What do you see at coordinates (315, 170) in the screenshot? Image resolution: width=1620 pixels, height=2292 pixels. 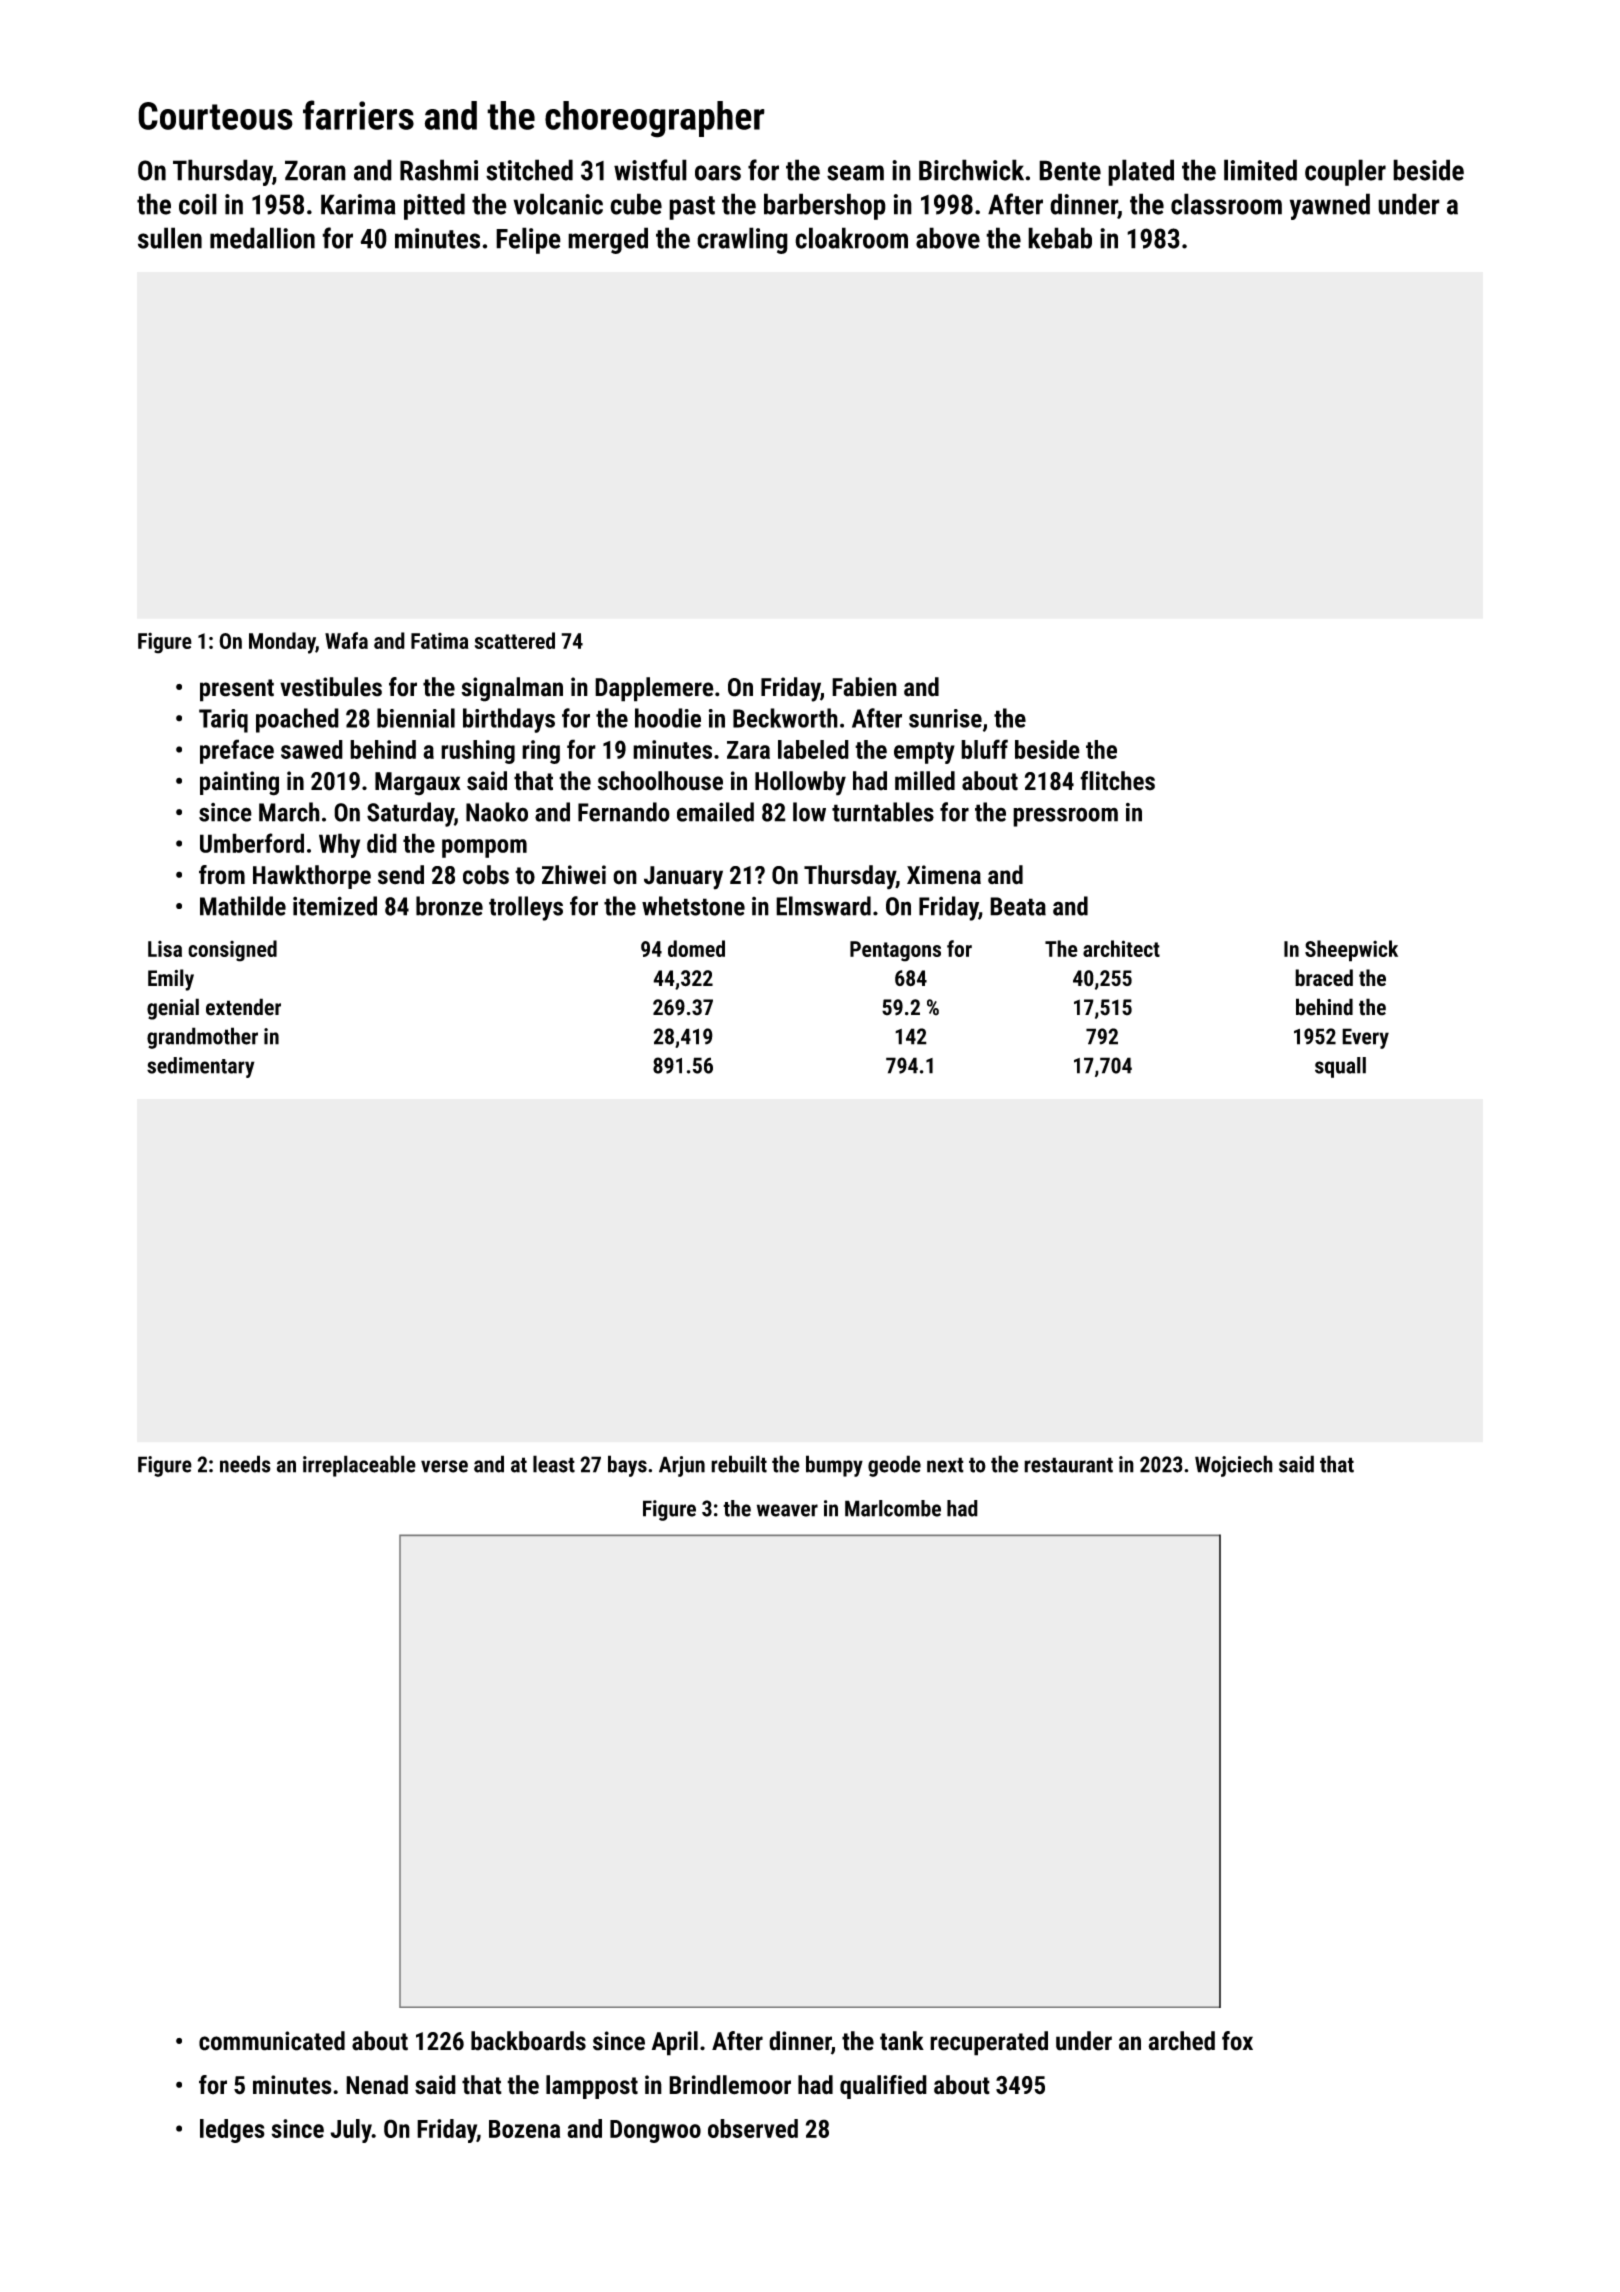 I see `Zoran` at bounding box center [315, 170].
